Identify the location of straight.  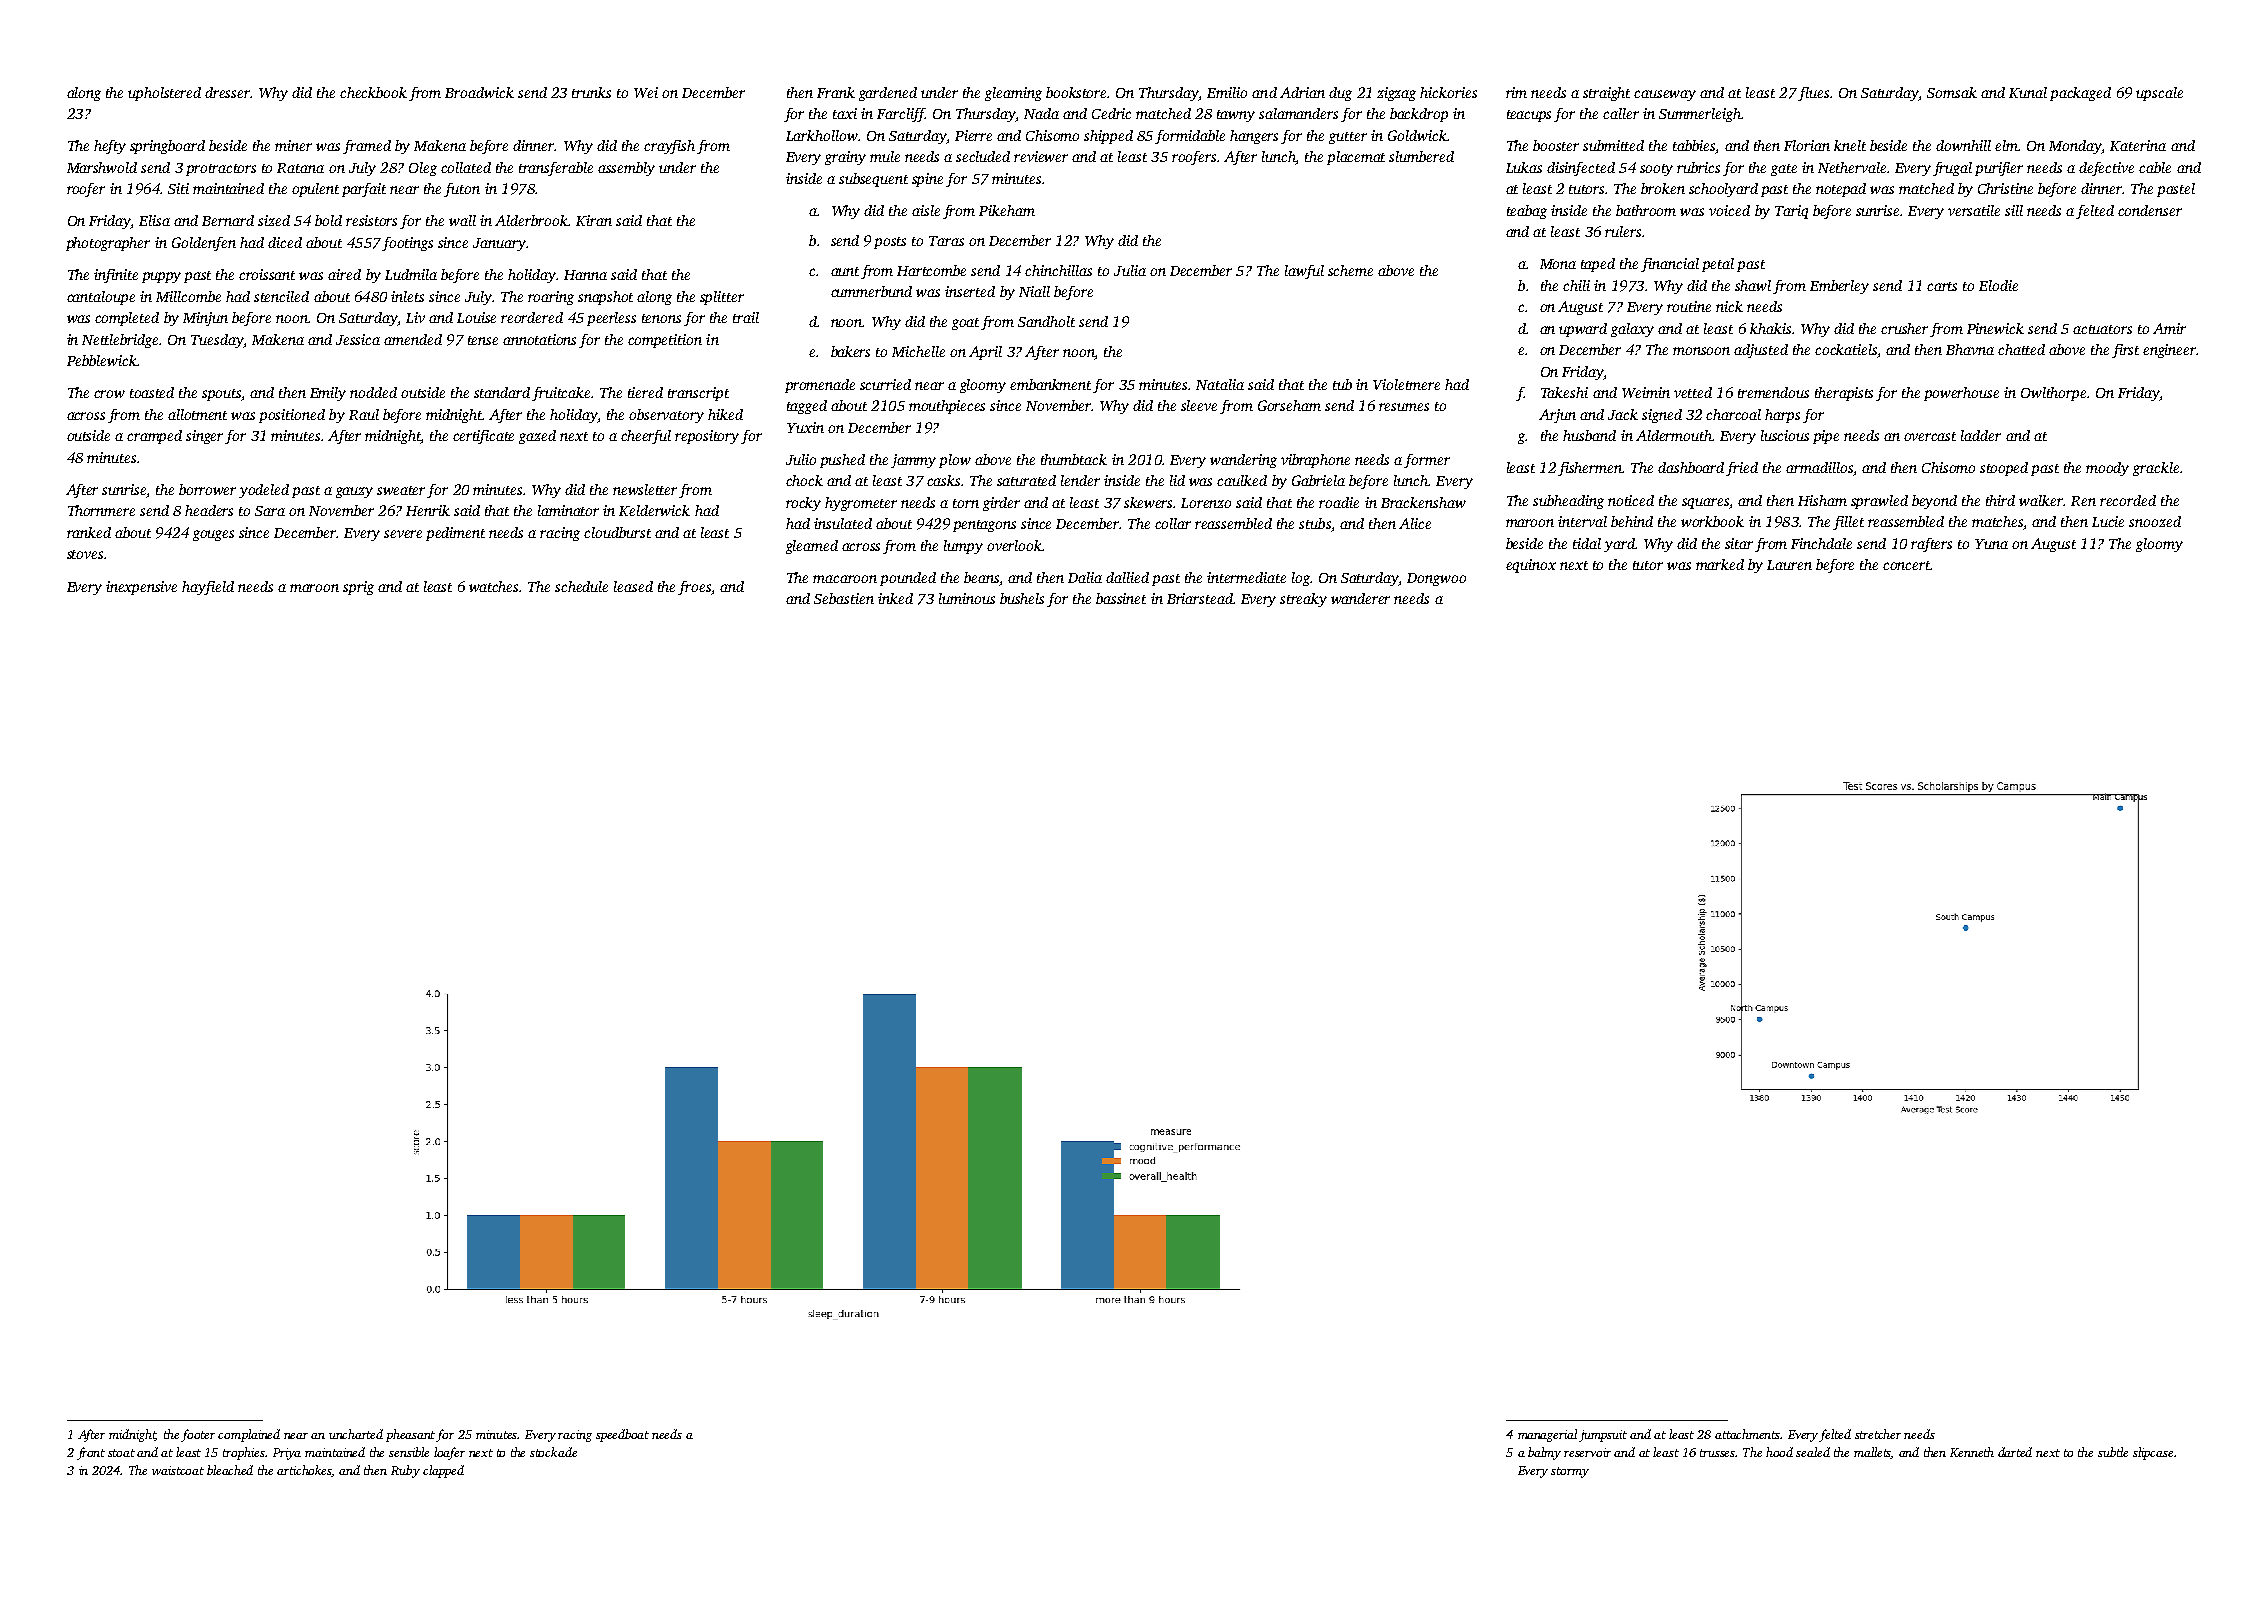
(1606, 94).
